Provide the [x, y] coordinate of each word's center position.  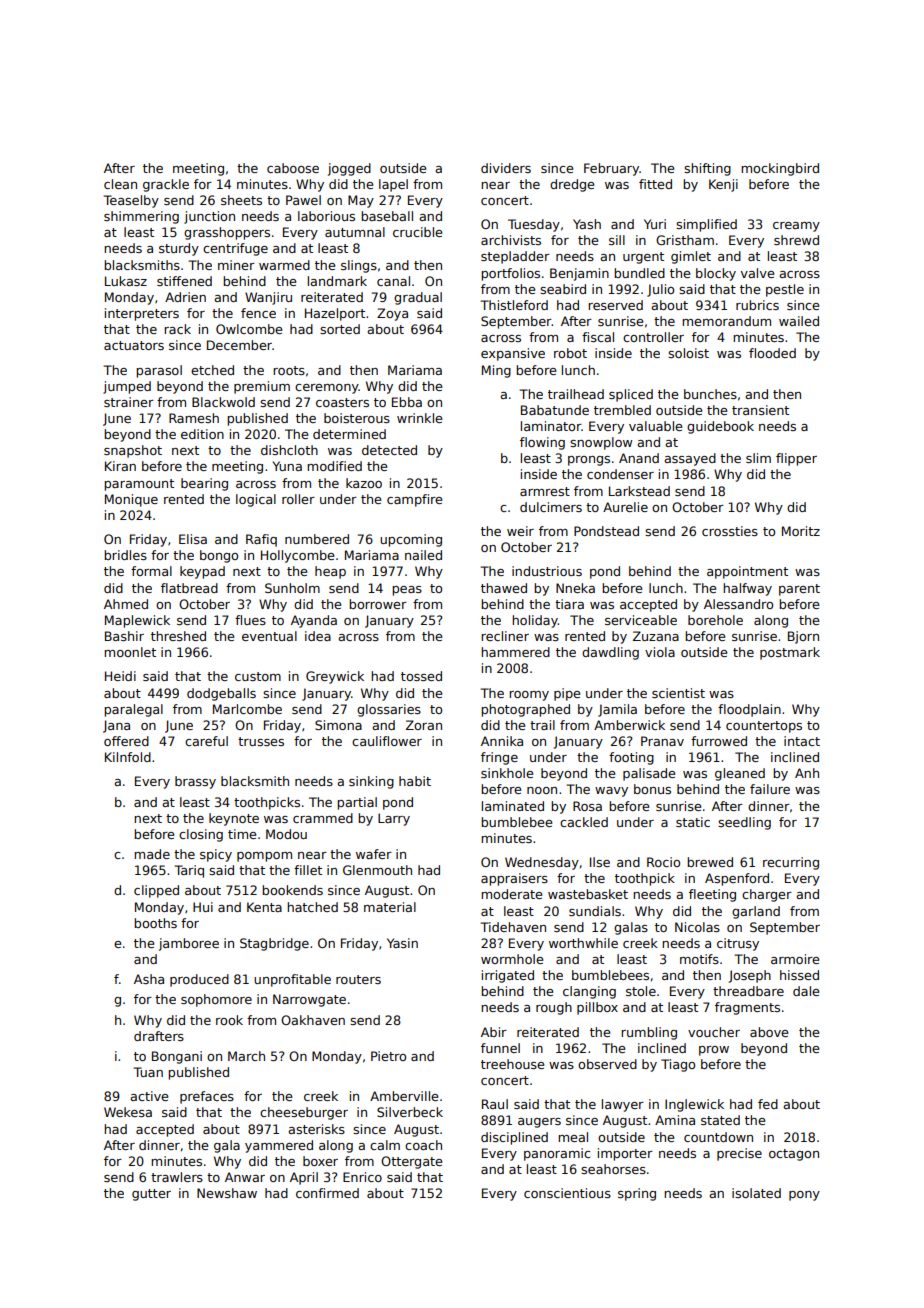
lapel [393, 185]
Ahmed [126, 604]
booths [155, 923]
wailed [799, 321]
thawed [504, 588]
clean [120, 184]
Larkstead [639, 491]
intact [802, 741]
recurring [791, 863]
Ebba [407, 402]
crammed [323, 818]
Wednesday [542, 863]
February [611, 169]
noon [542, 790]
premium [262, 387]
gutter [151, 1195]
